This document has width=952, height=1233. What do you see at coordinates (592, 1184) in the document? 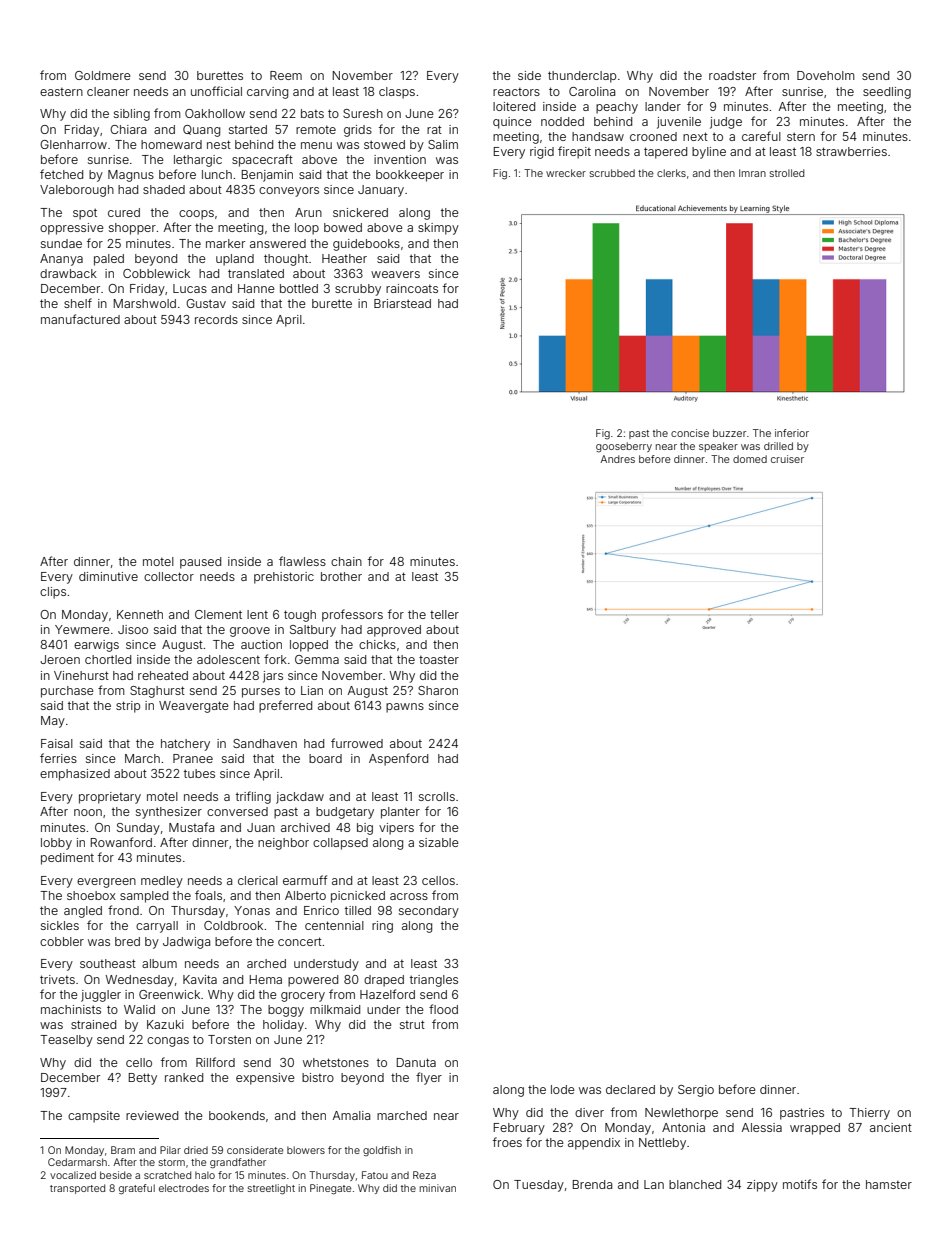
I see `Brenda` at bounding box center [592, 1184].
